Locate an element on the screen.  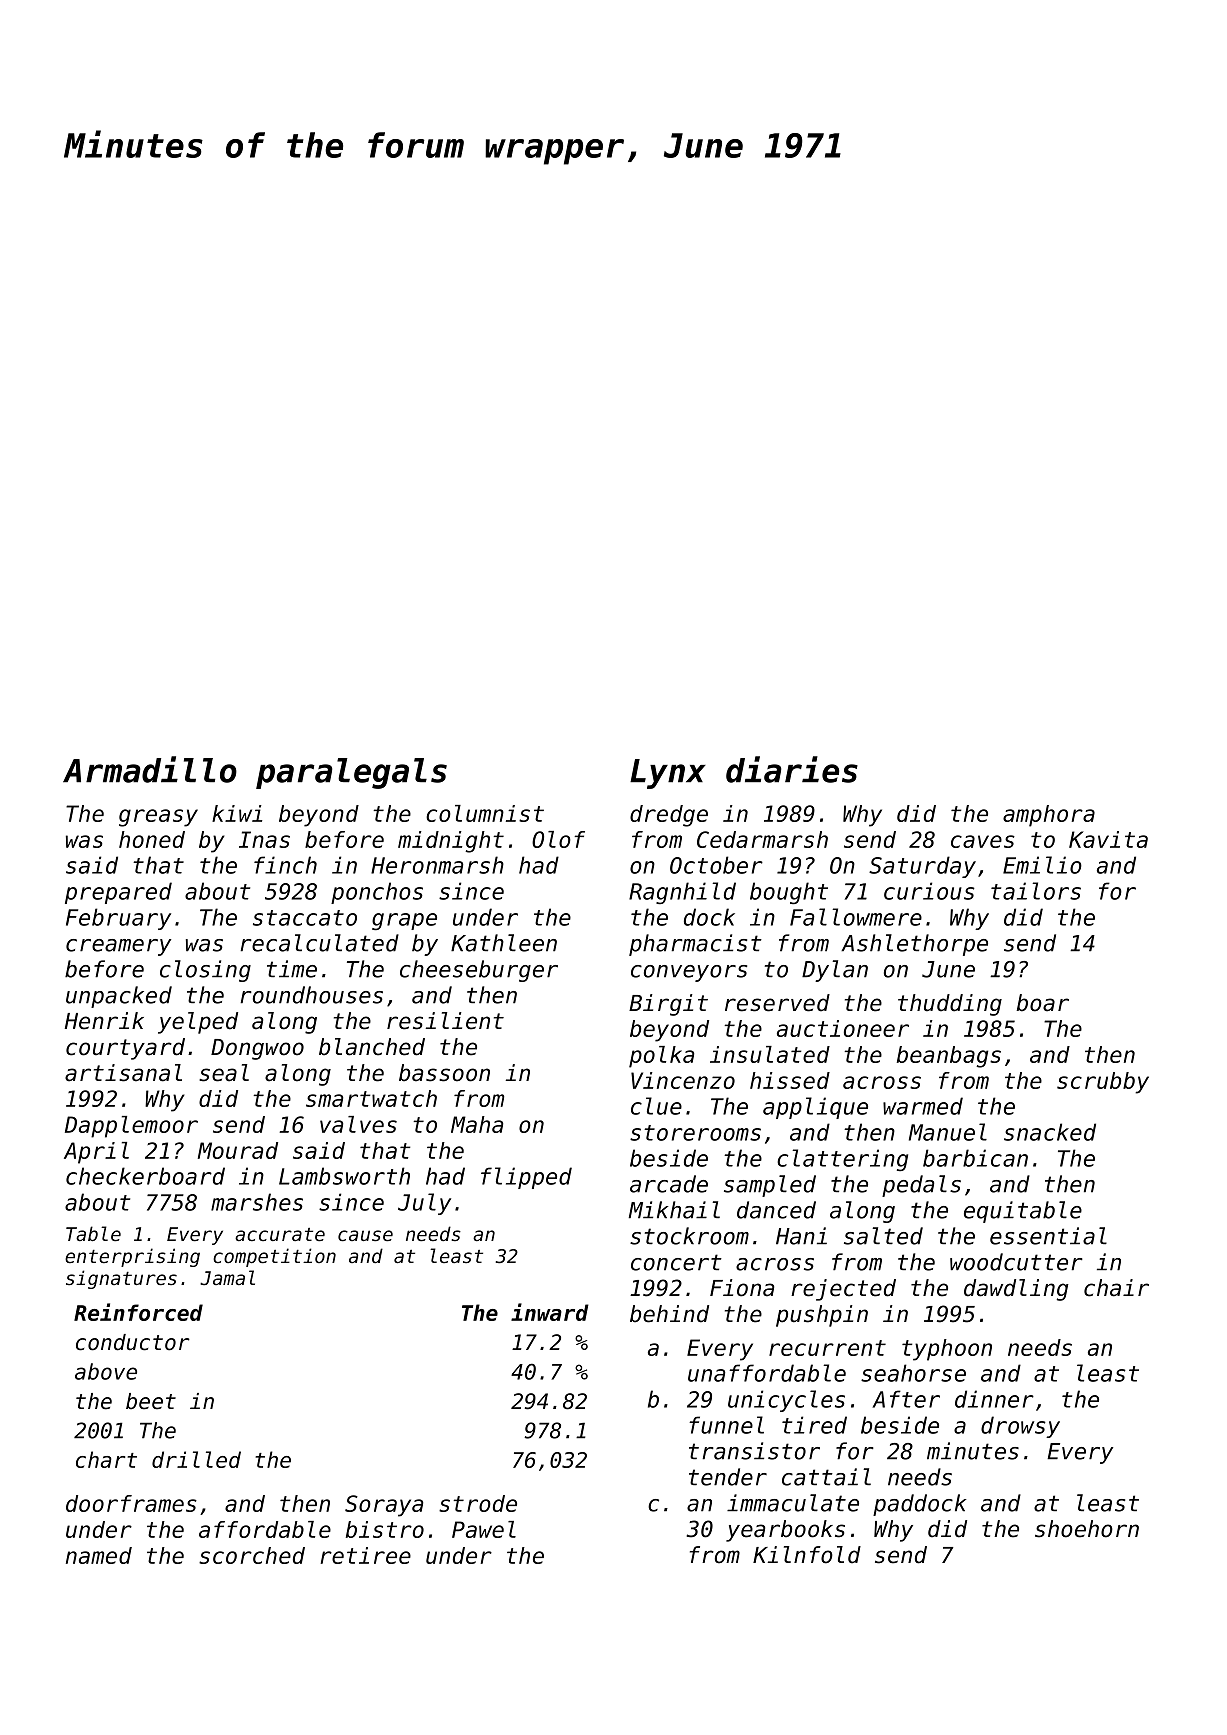
conductor is located at coordinates (133, 1342).
